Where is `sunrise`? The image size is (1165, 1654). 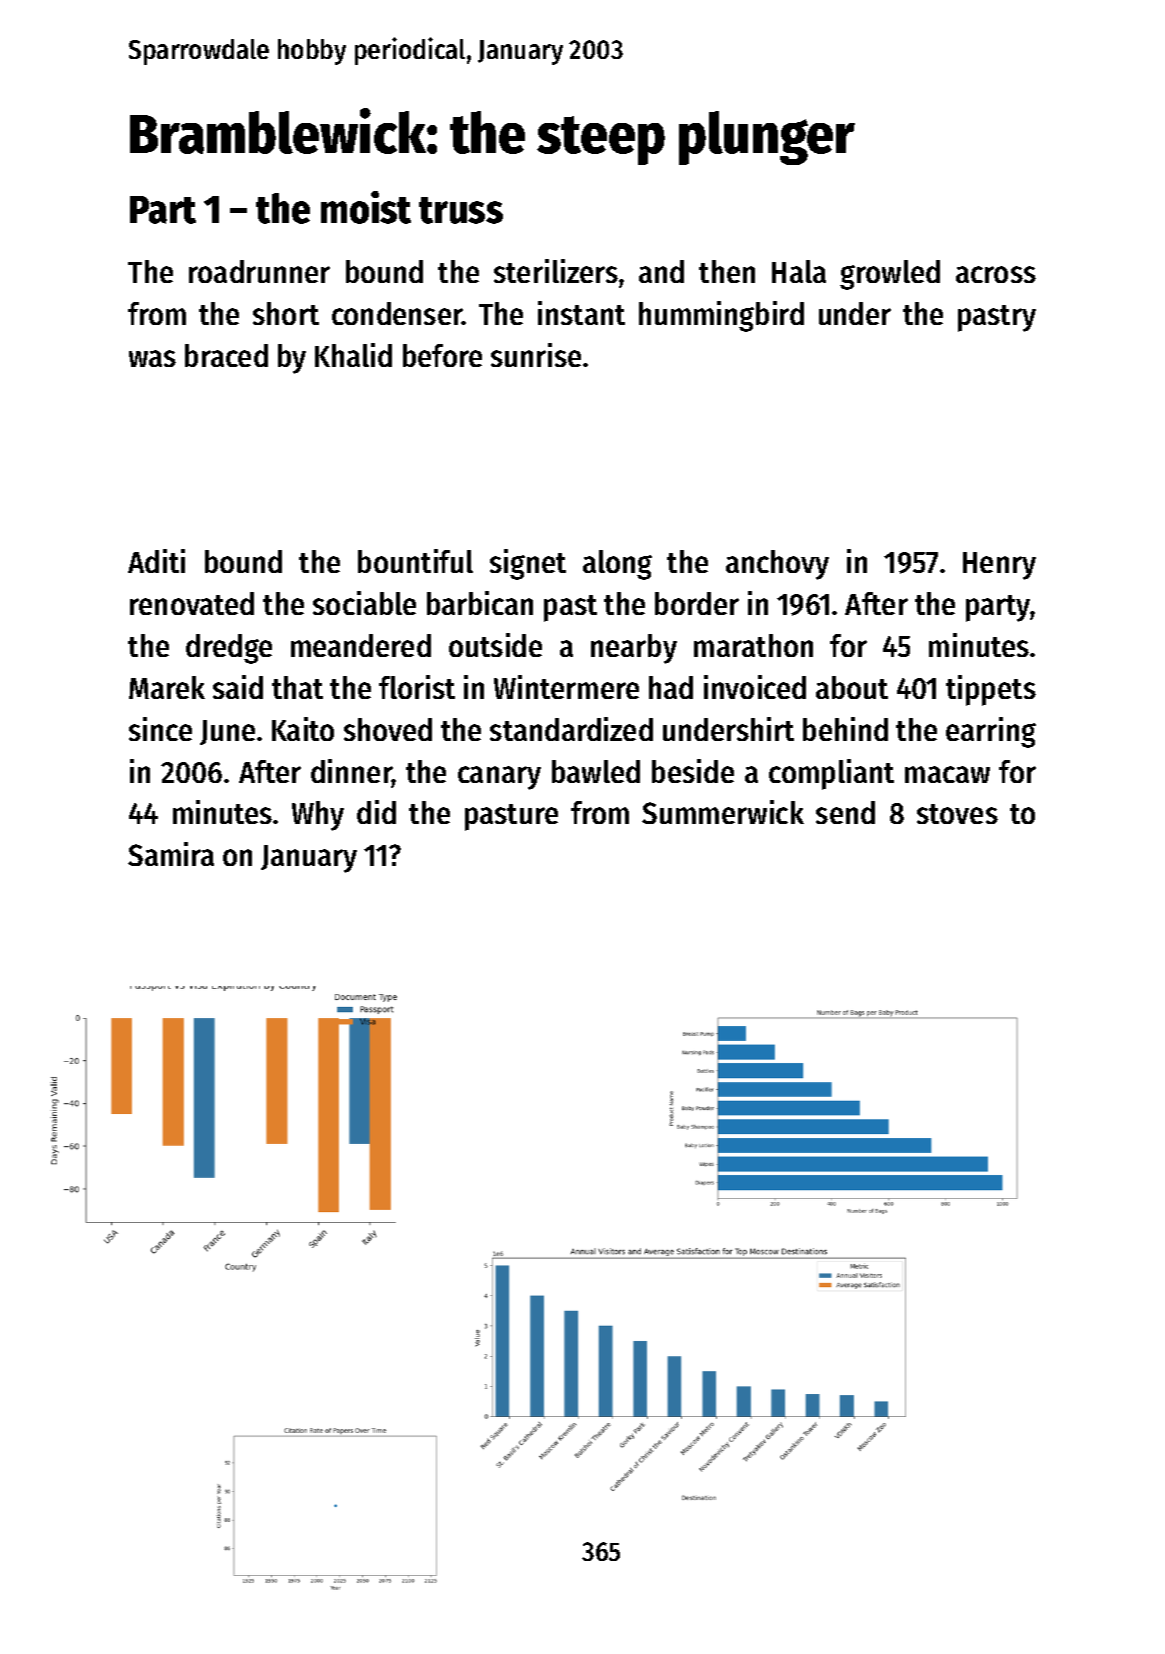
sunrise is located at coordinates (536, 355).
